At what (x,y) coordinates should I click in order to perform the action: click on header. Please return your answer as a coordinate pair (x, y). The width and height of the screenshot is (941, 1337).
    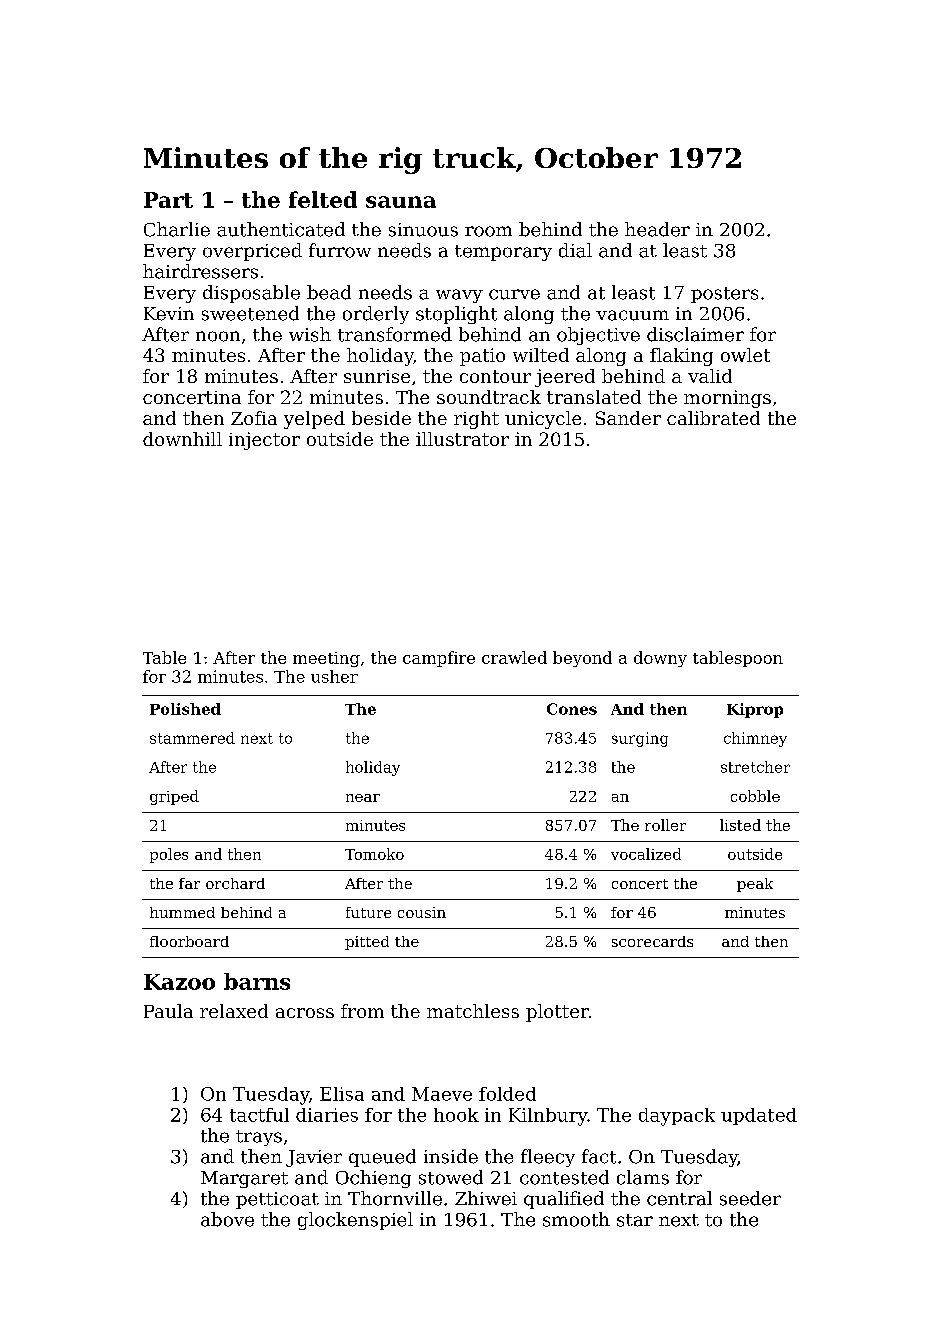
    Looking at the image, I should click on (657, 229).
